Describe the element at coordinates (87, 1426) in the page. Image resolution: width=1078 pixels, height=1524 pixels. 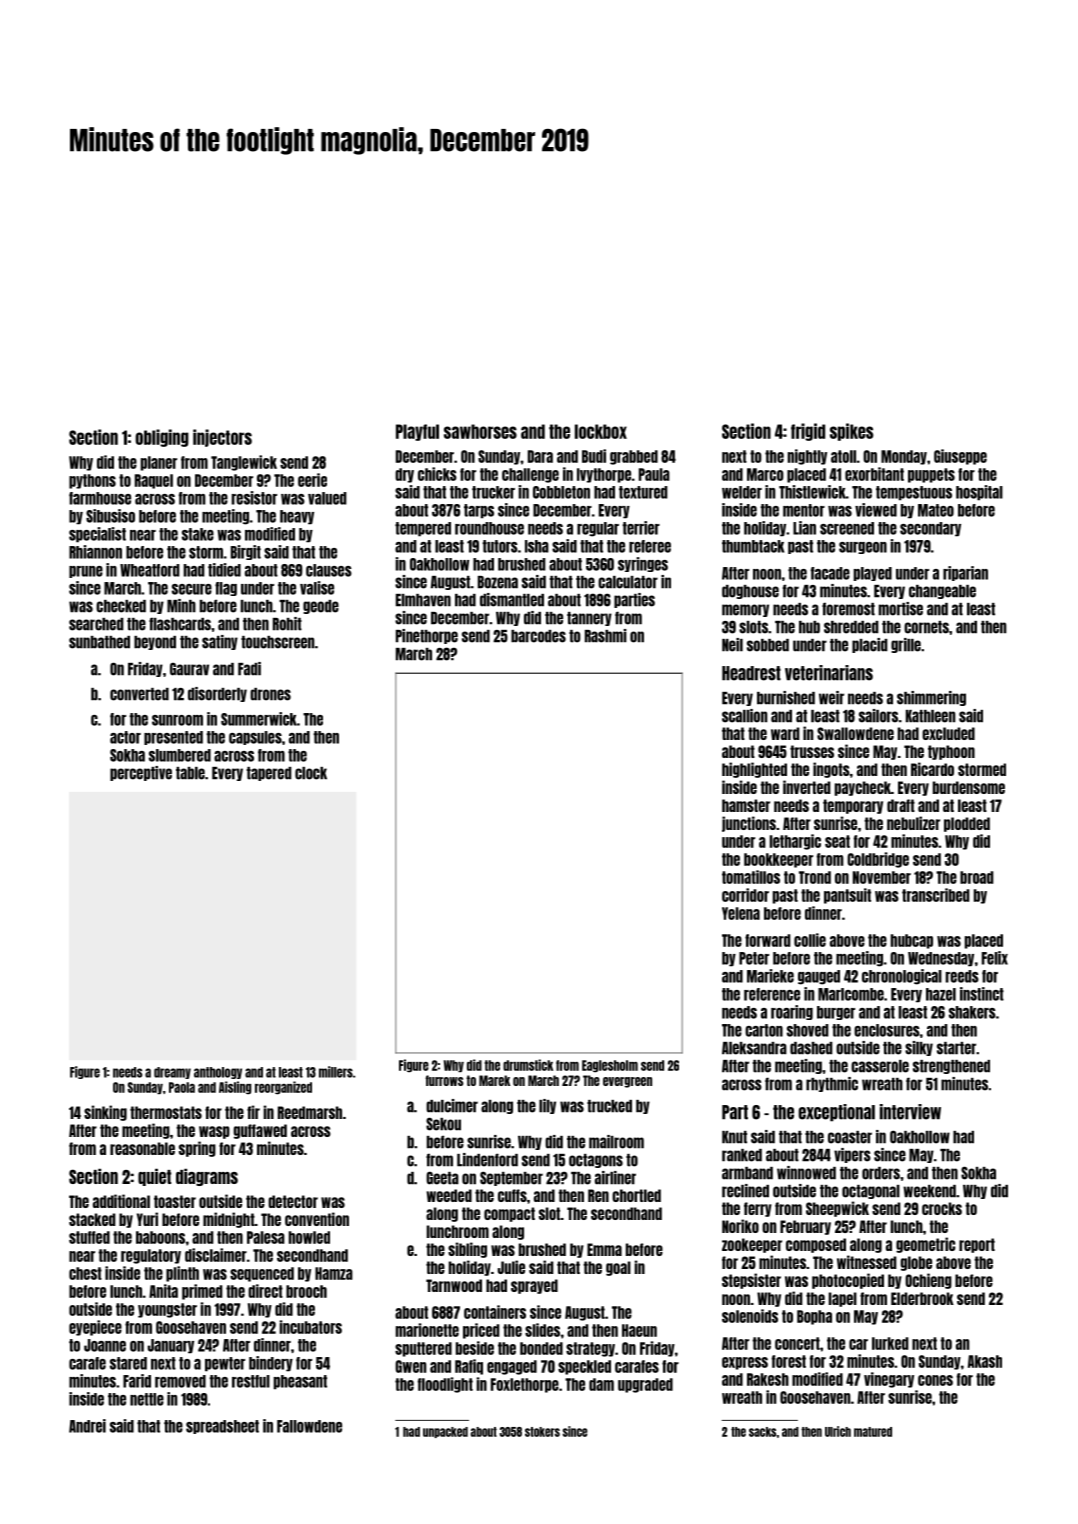
I see `Andrei` at that location.
